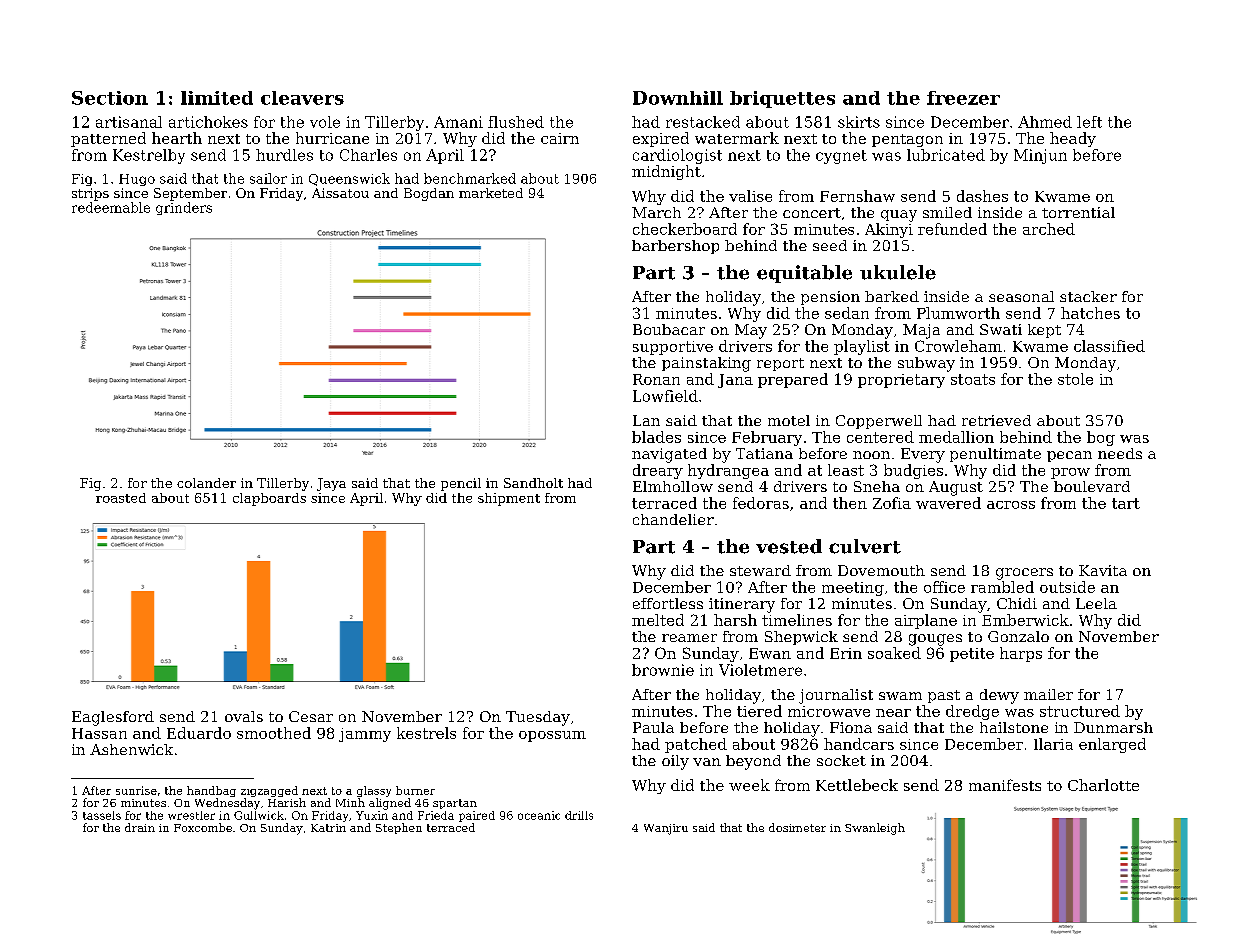  Describe the element at coordinates (90, 194) in the document. I see `strips` at that location.
